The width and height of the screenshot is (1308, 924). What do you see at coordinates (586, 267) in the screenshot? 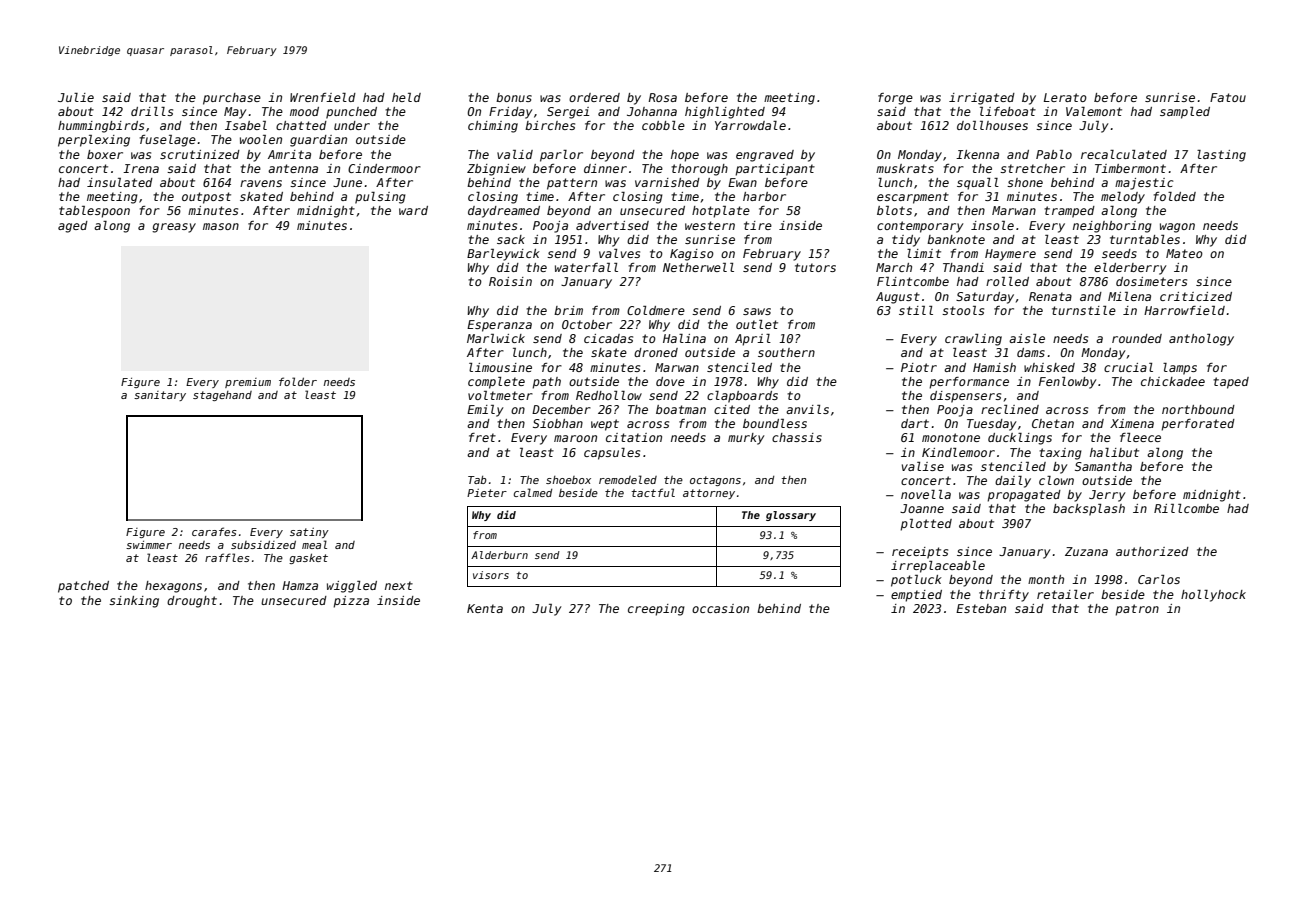
I see `waterfall` at bounding box center [586, 267].
